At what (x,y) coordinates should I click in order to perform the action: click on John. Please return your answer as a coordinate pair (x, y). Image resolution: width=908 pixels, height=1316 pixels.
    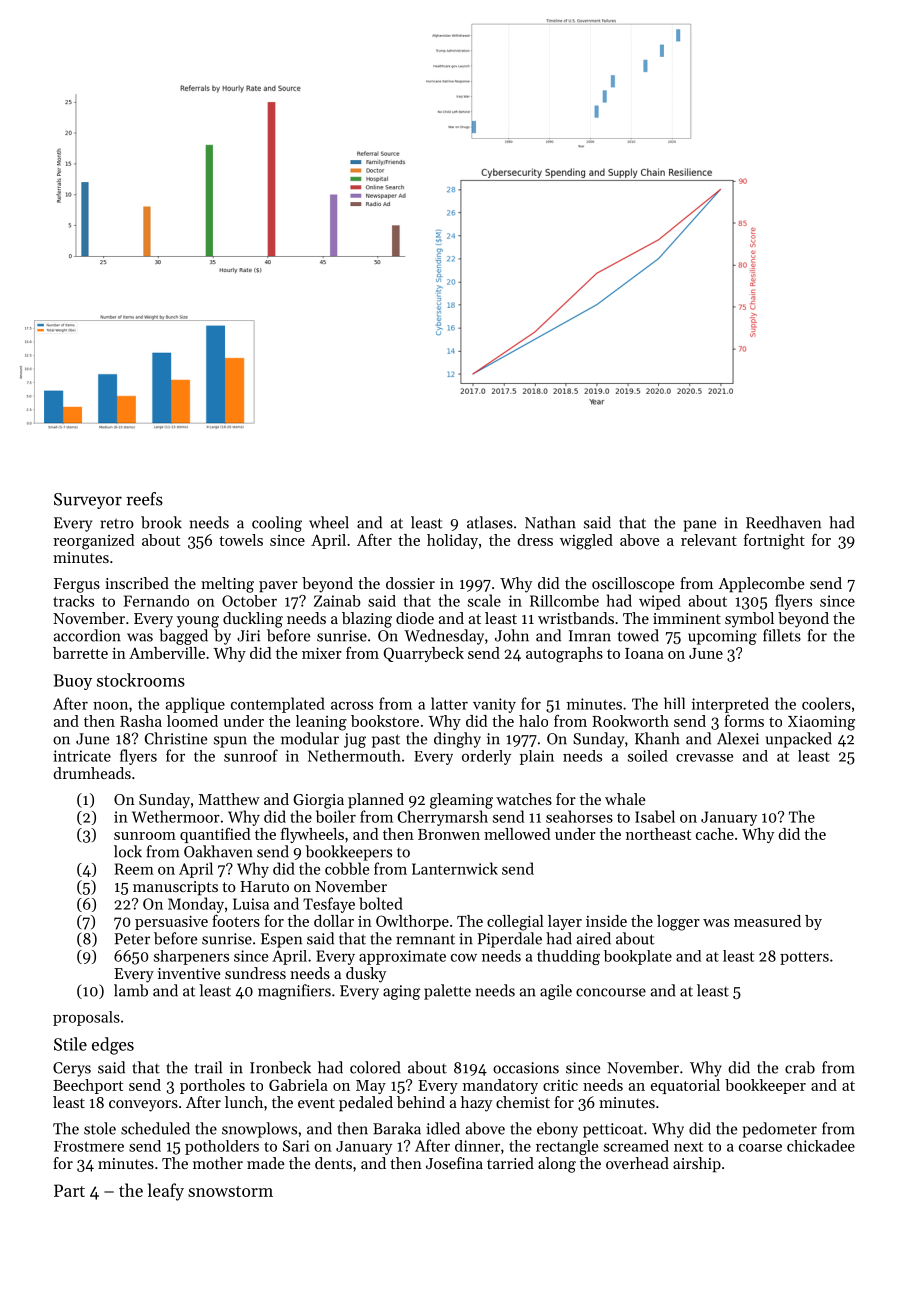
    Looking at the image, I should click on (512, 635).
